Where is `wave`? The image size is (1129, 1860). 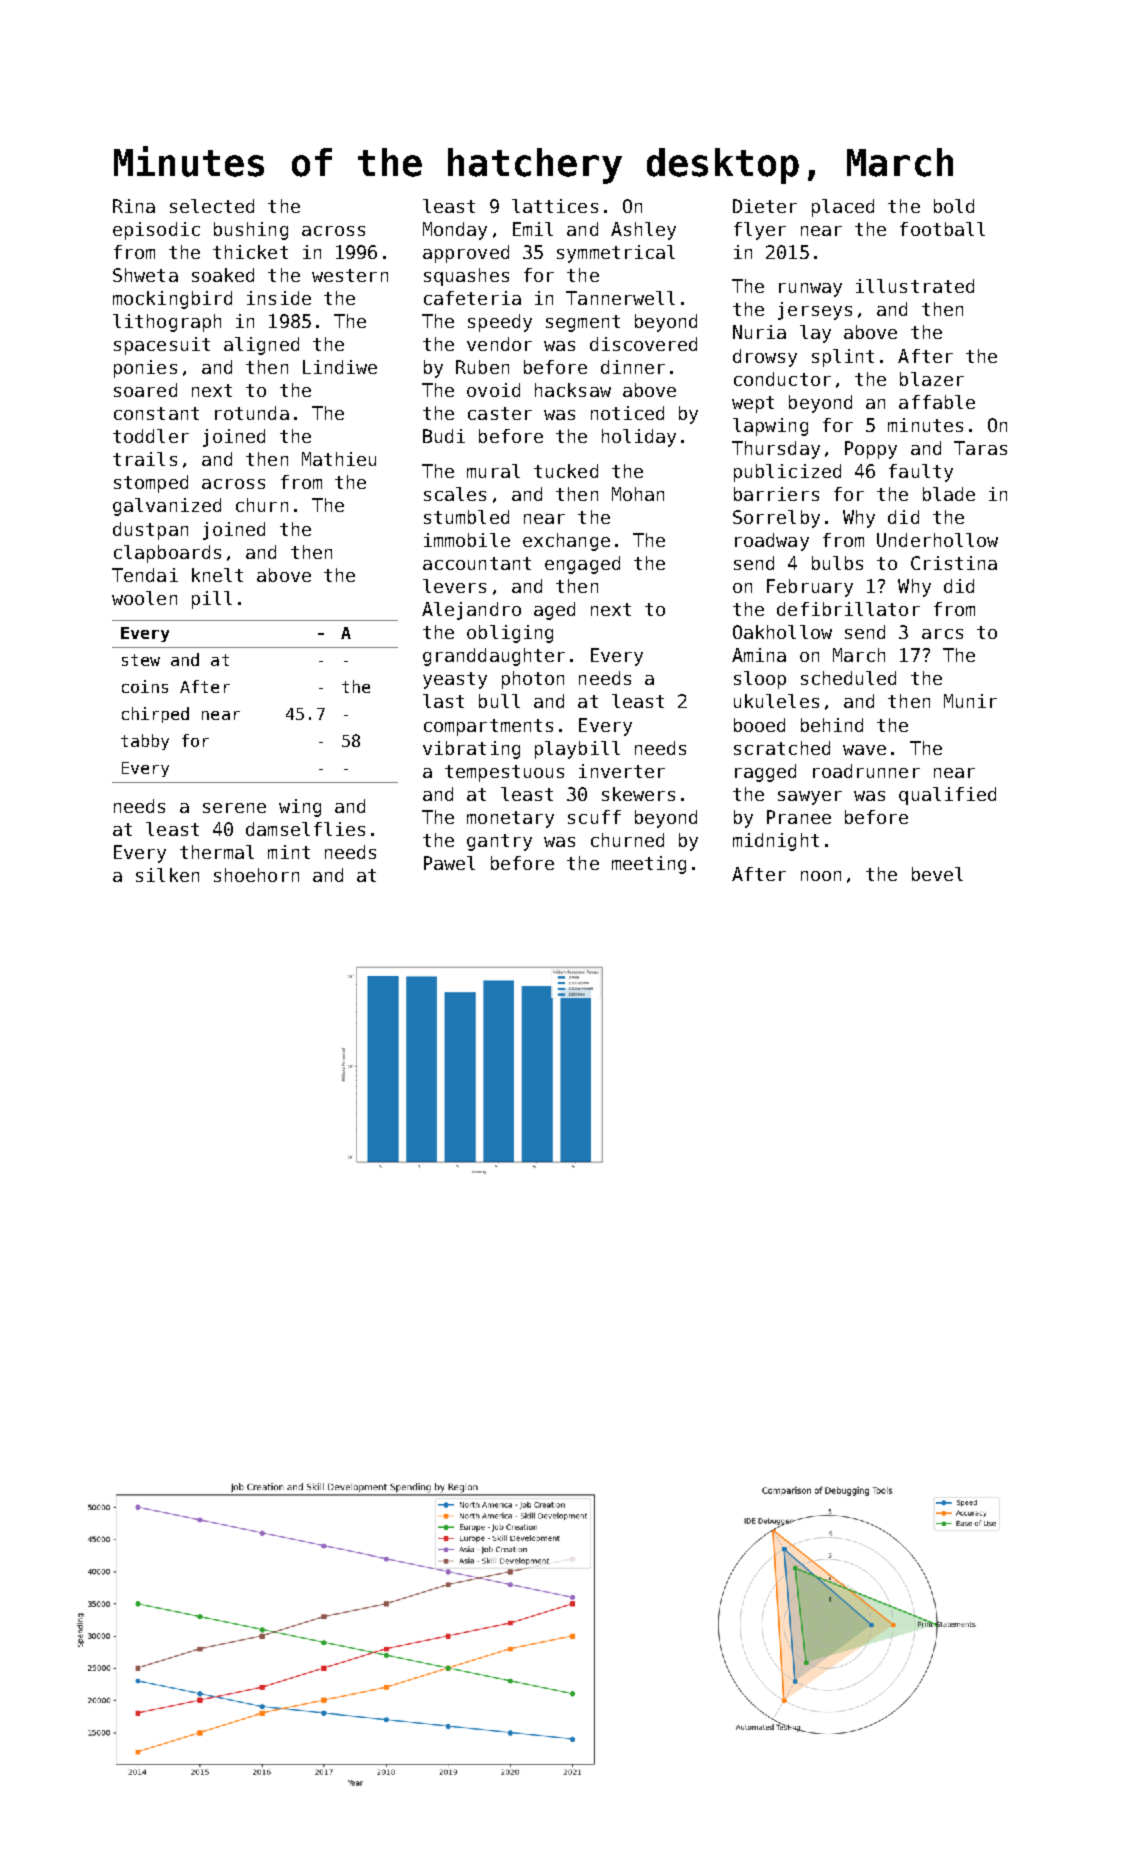 wave is located at coordinates (864, 750).
